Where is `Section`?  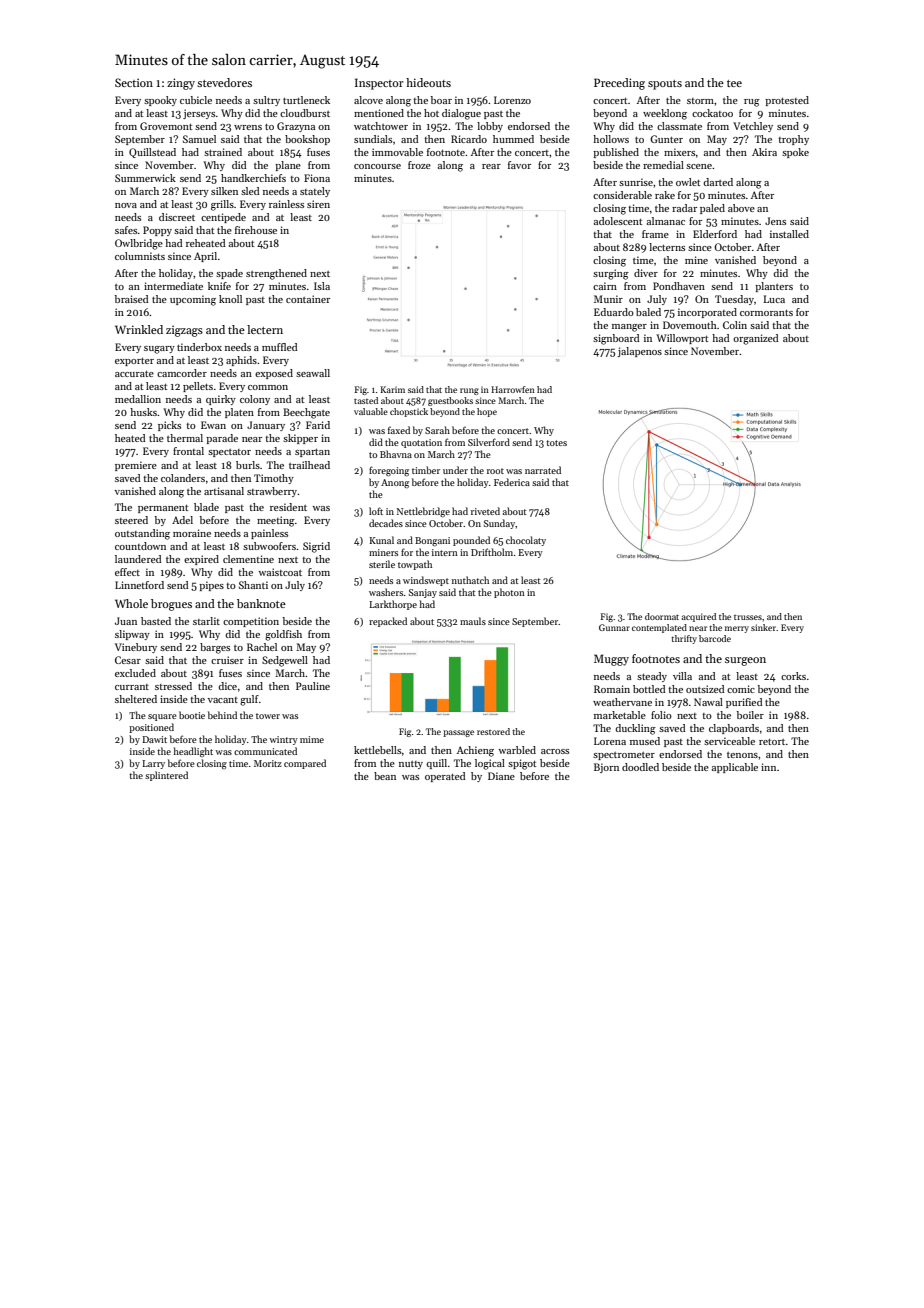 Section is located at coordinates (134, 82).
